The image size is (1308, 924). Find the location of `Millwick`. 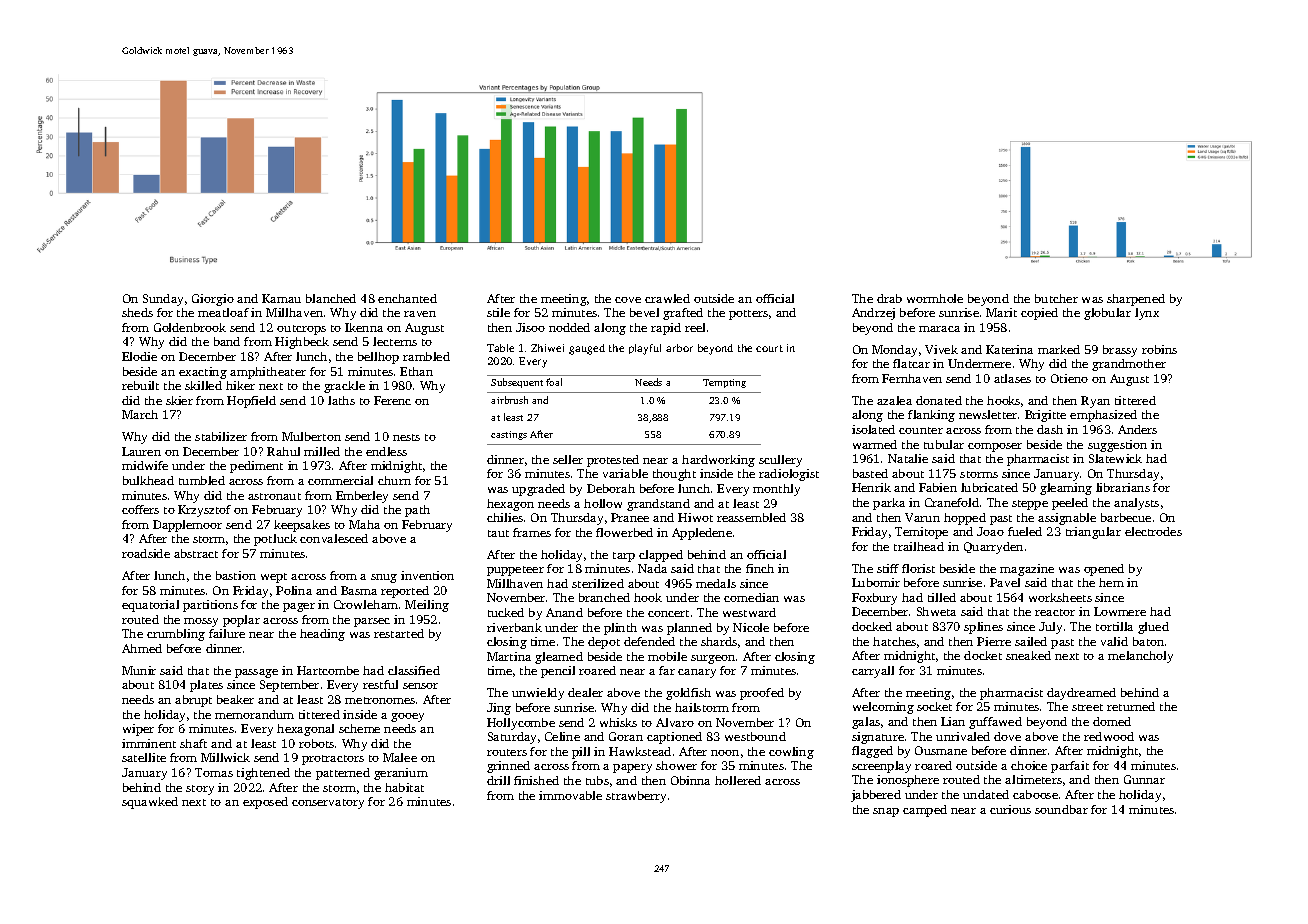

Millwick is located at coordinates (225, 757).
